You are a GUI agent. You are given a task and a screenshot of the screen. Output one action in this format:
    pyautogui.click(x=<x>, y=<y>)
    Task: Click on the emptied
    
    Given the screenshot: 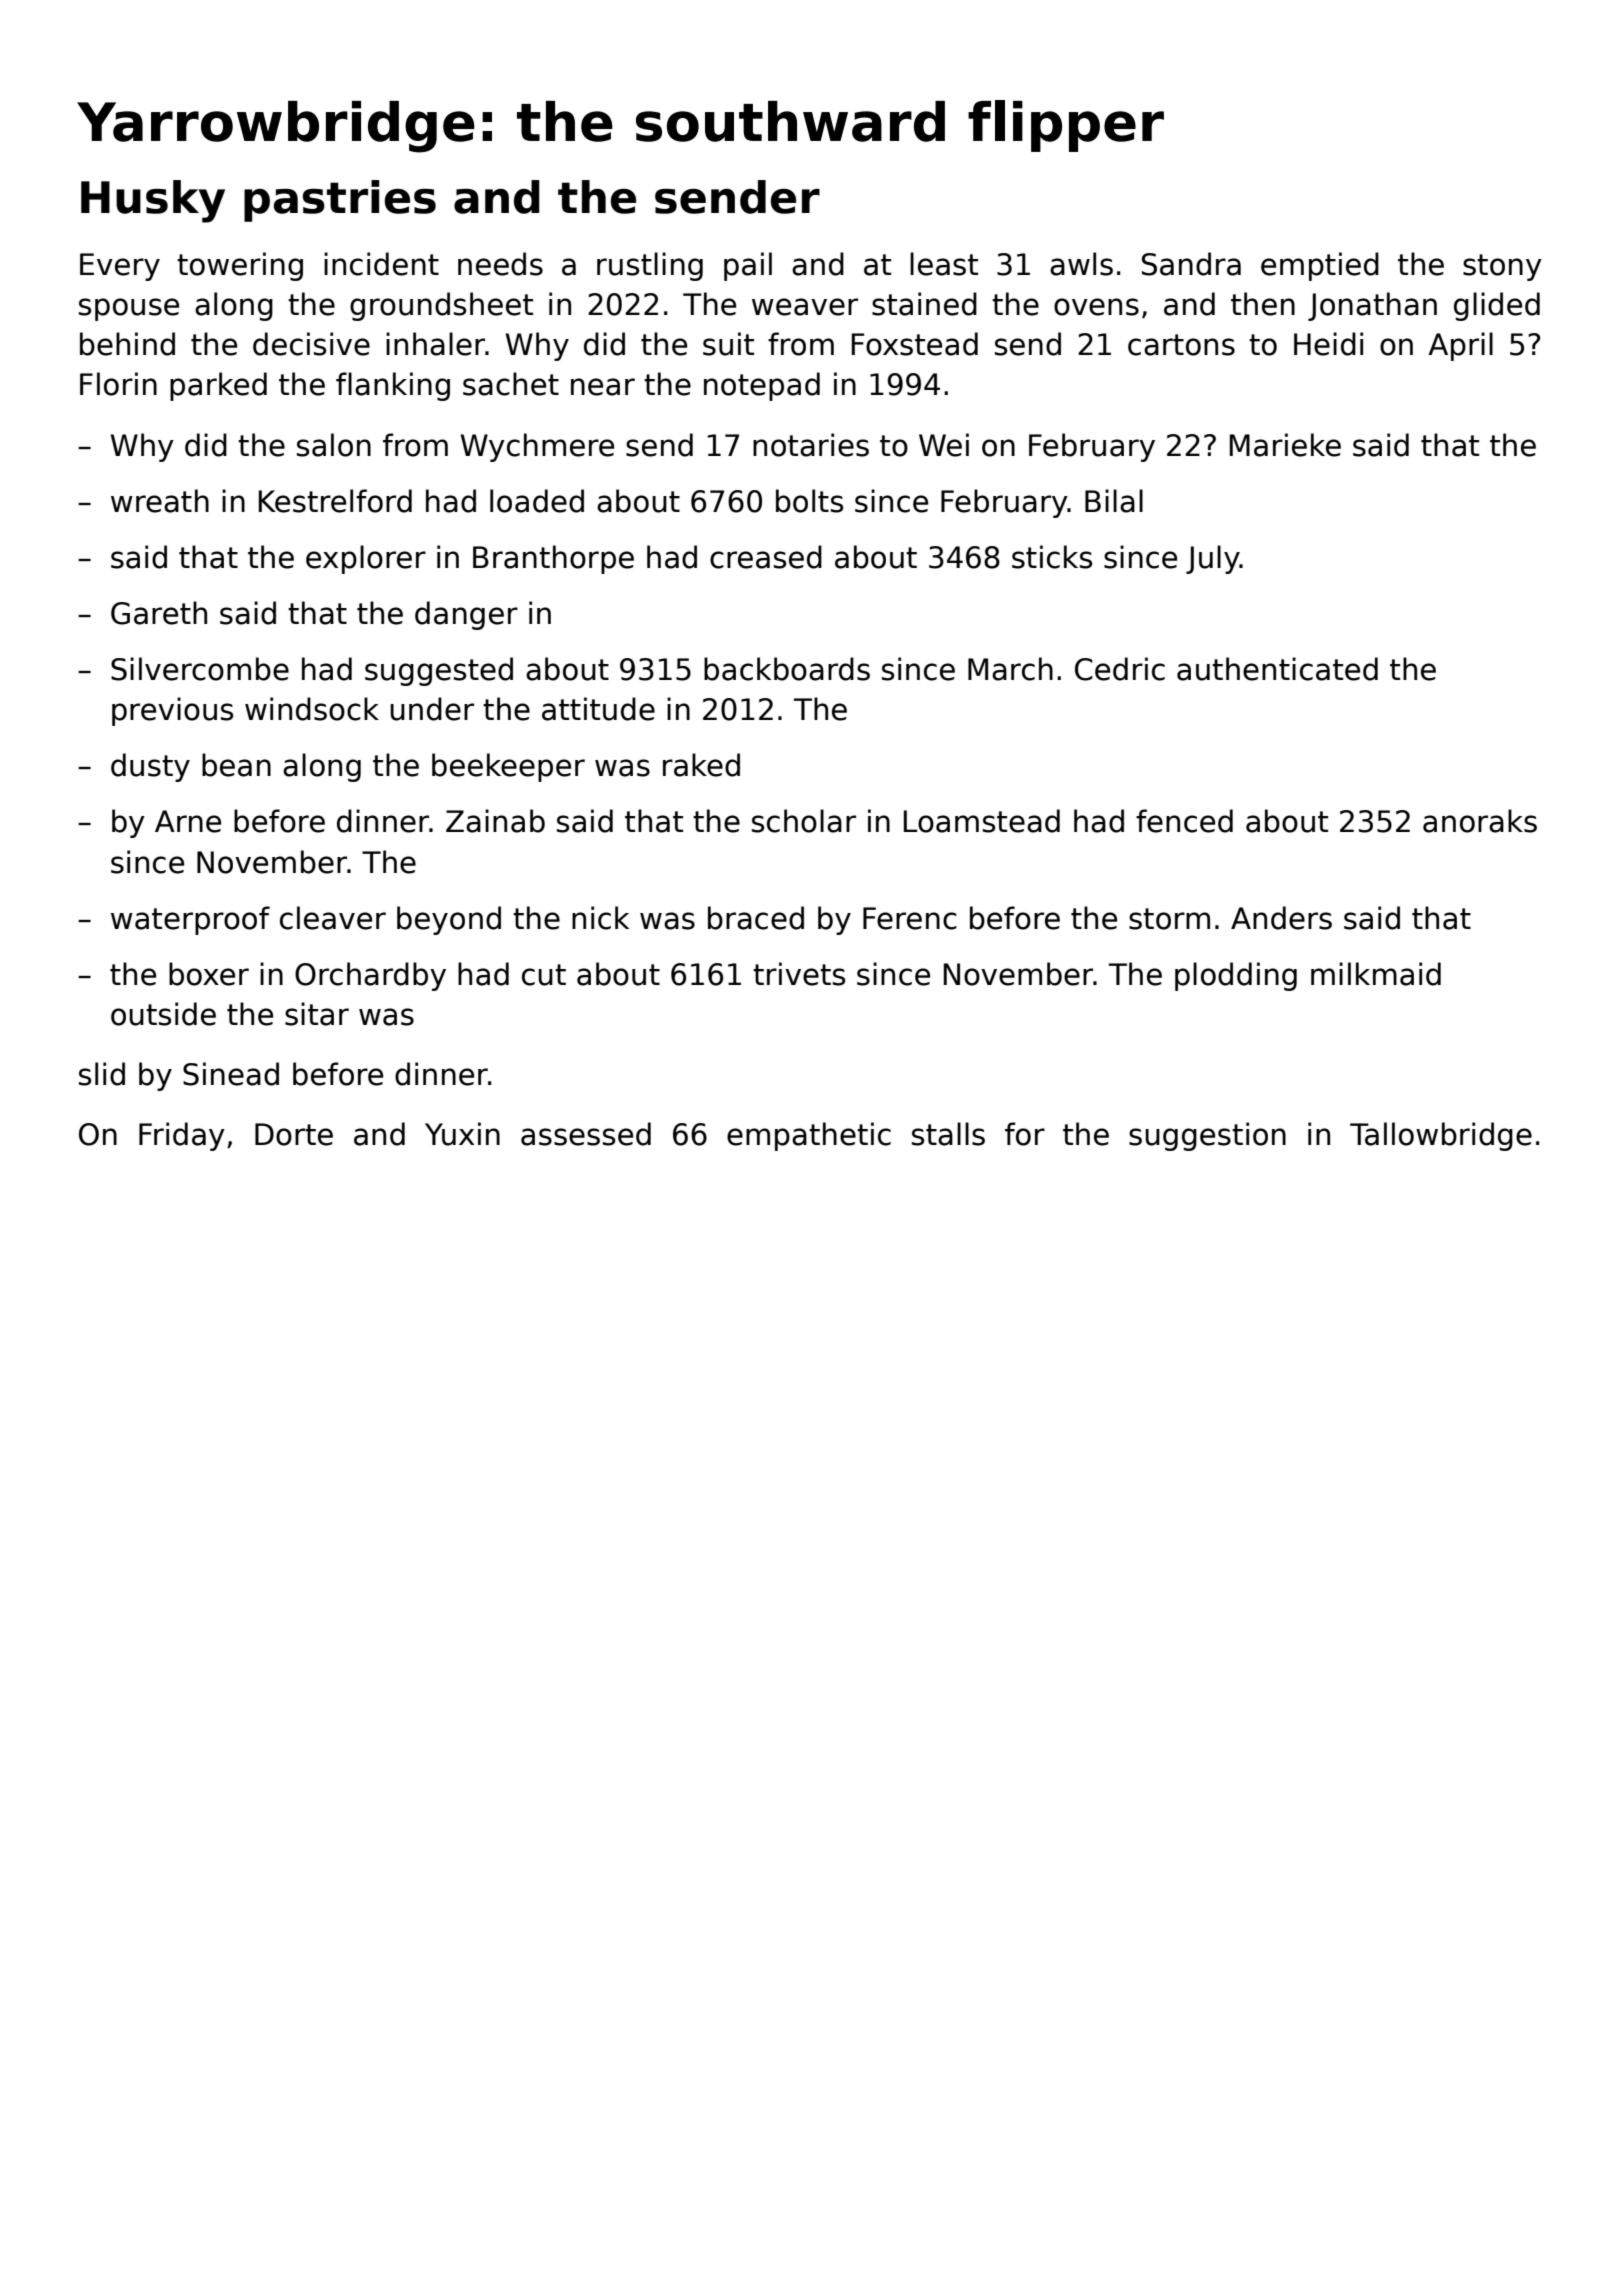 What is the action you would take?
    pyautogui.click(x=1320, y=266)
